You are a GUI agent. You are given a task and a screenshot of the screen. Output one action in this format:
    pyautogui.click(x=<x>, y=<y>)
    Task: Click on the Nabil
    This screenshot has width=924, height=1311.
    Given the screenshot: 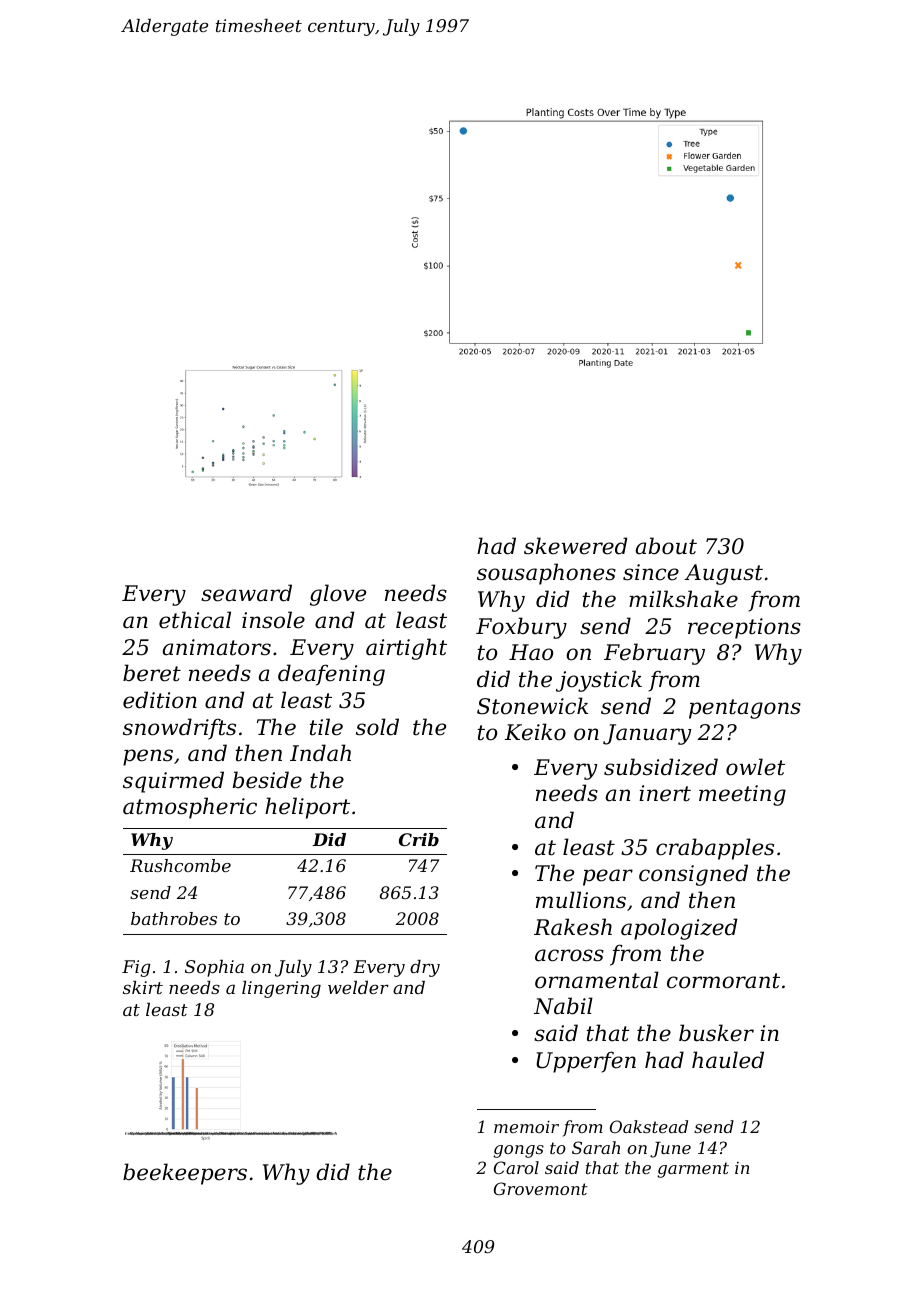 What is the action you would take?
    pyautogui.click(x=563, y=1006)
